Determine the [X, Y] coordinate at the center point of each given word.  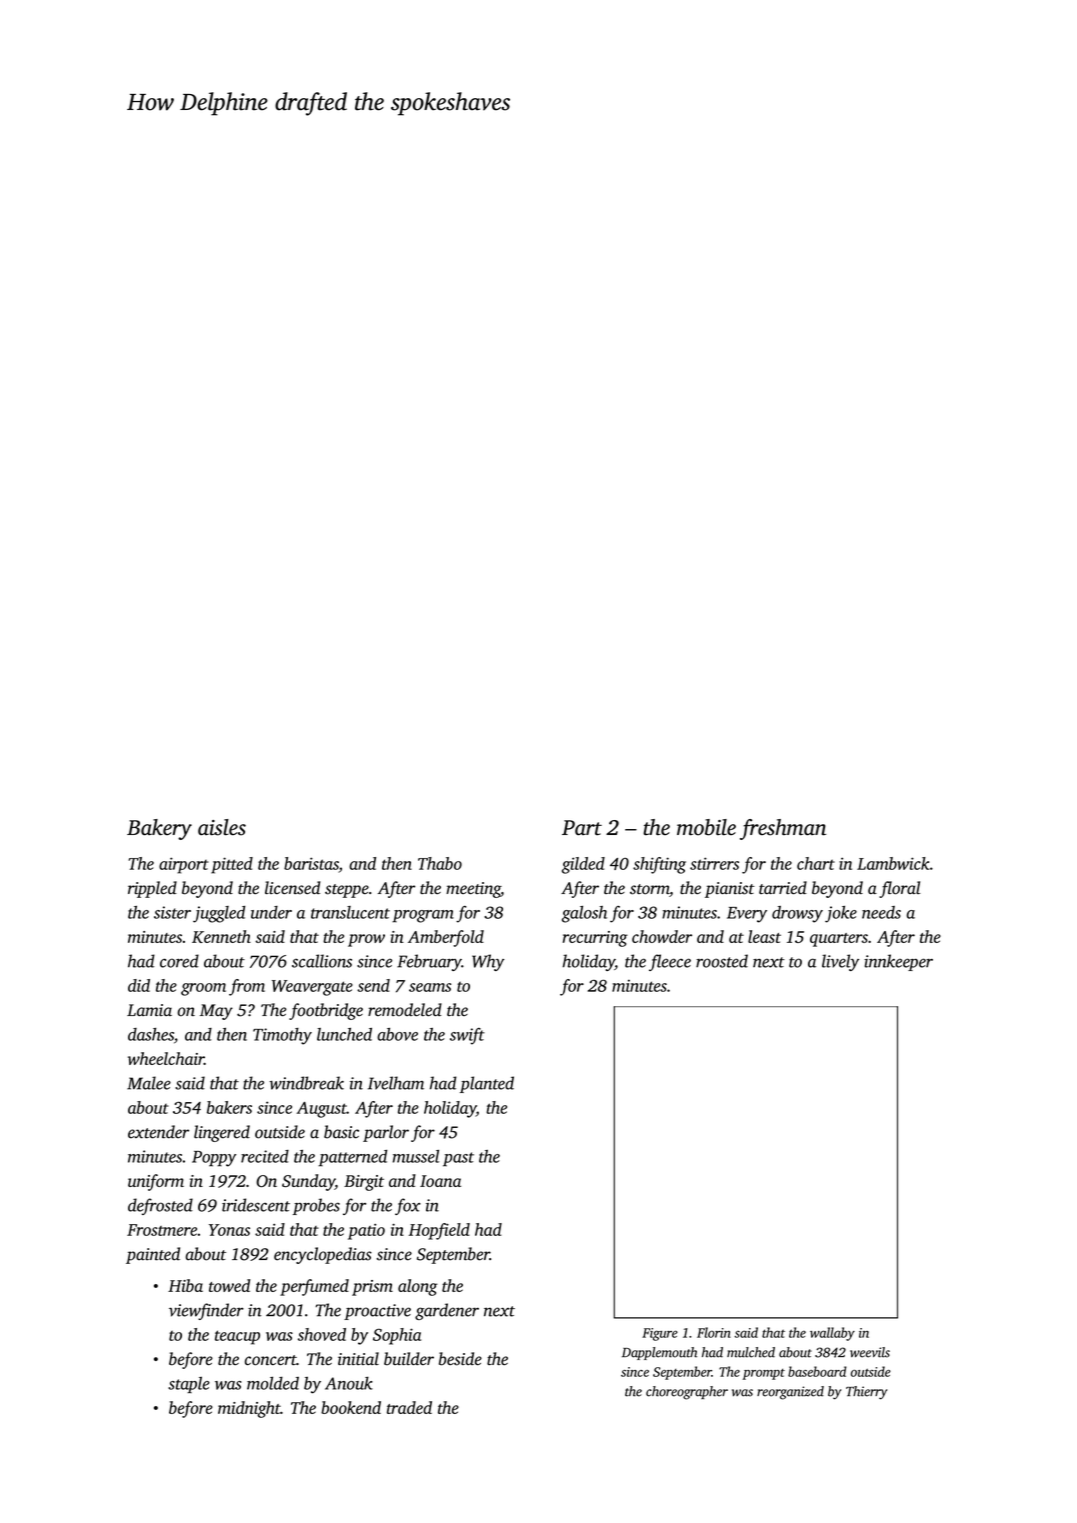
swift [467, 1036]
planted [487, 1084]
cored [179, 961]
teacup [237, 1337]
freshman [783, 829]
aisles [222, 827]
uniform [156, 1182]
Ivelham [396, 1083]
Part [582, 828]
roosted [722, 961]
